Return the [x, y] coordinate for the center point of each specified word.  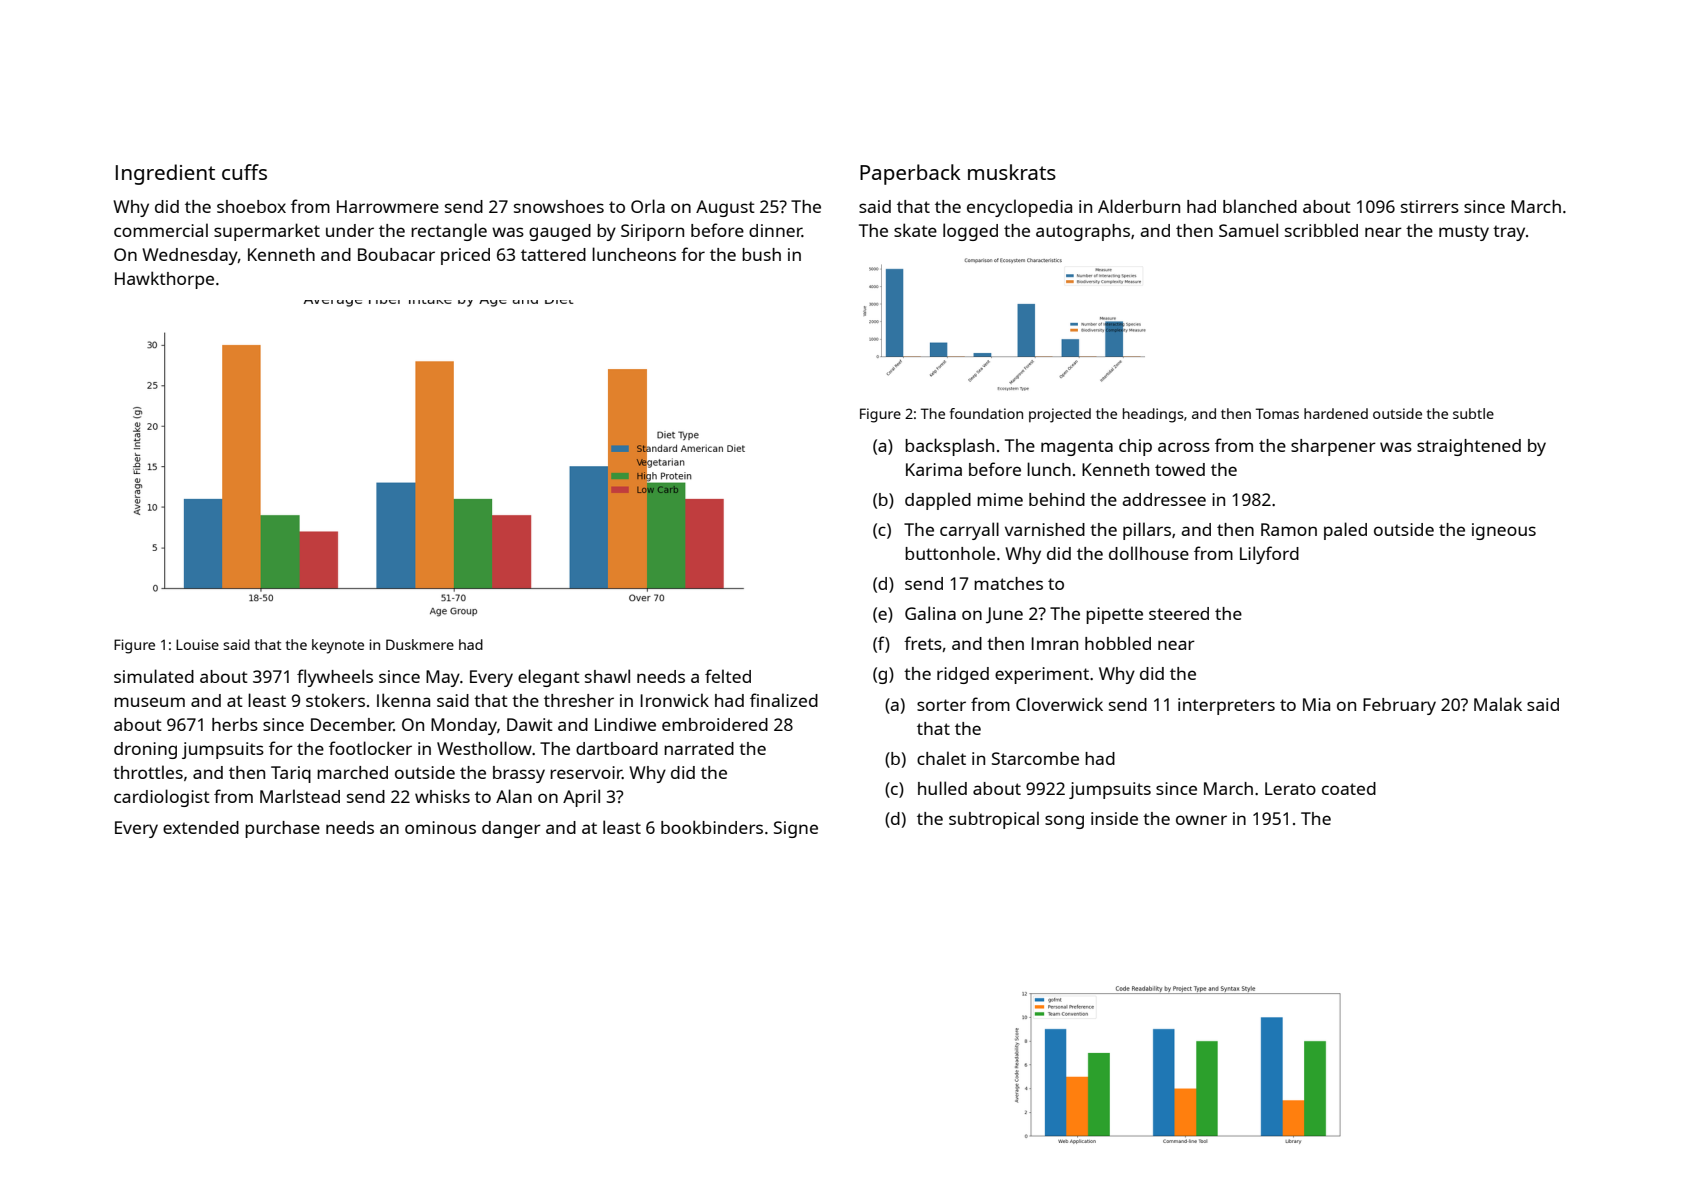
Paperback [910, 174]
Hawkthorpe [164, 280]
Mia [1316, 704]
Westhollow [484, 748]
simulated [154, 676]
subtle [1473, 413]
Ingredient [165, 174]
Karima [934, 469]
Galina [930, 613]
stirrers [1430, 206]
